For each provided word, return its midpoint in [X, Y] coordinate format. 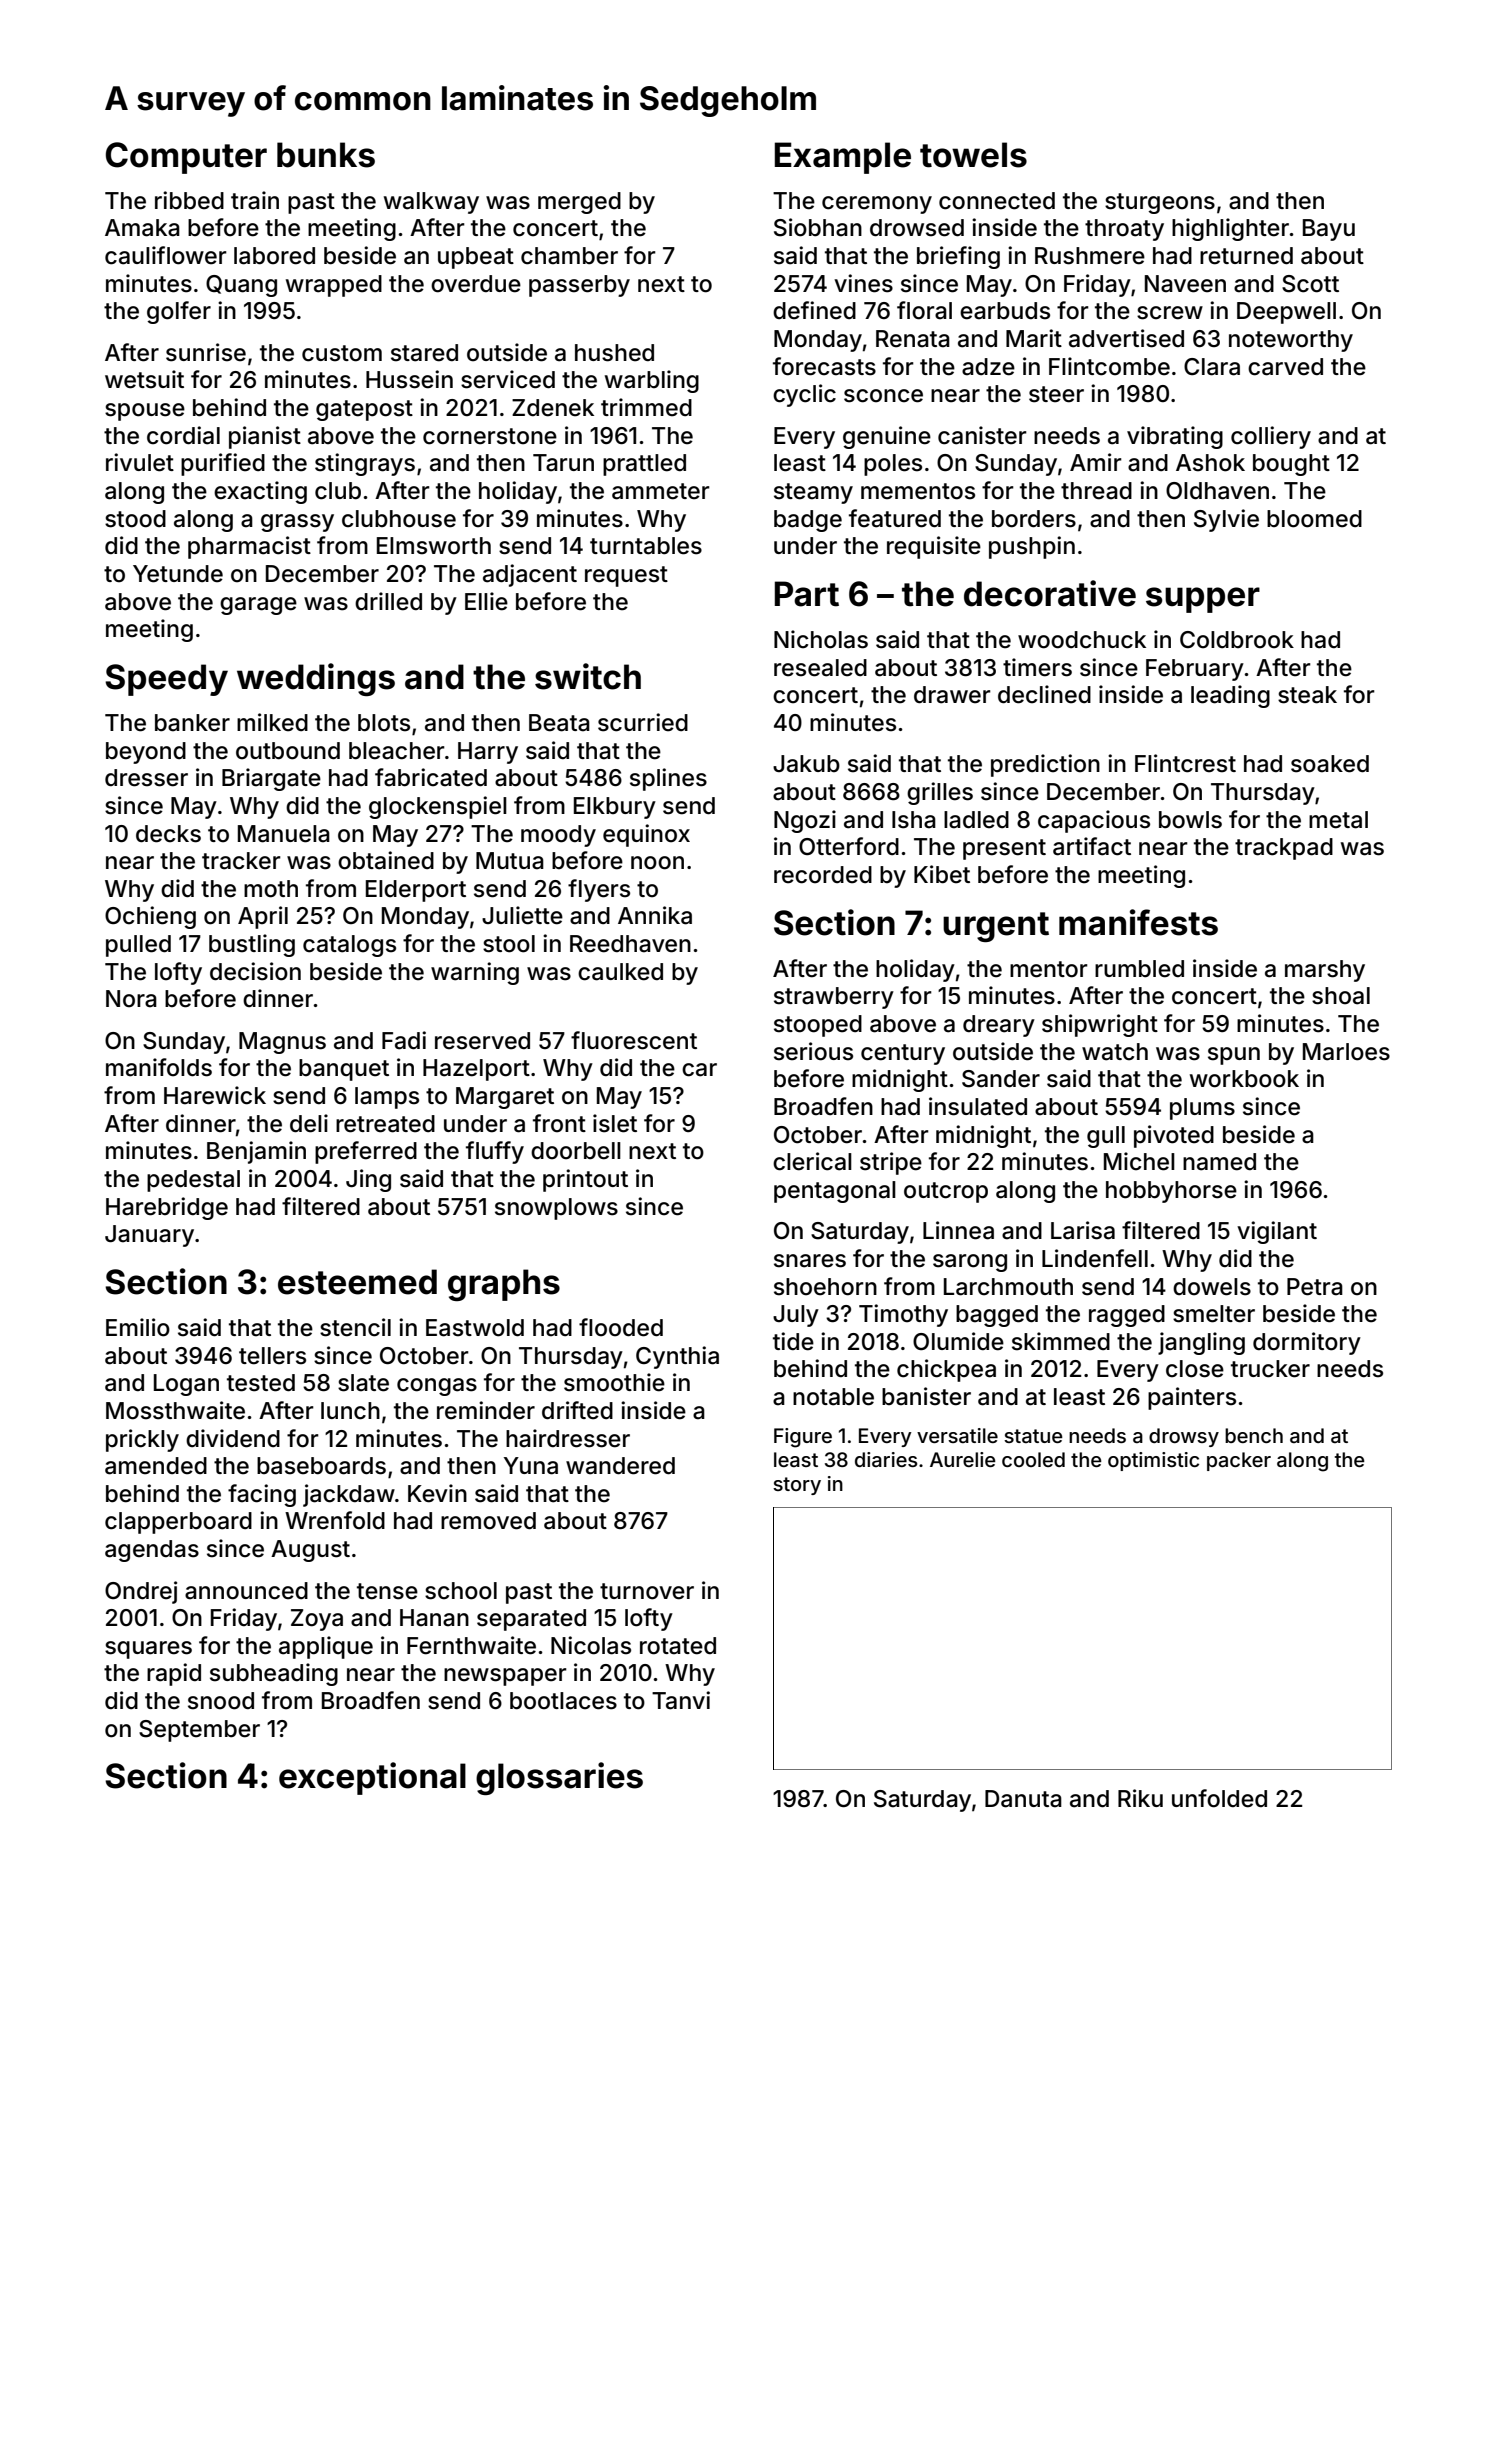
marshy [1325, 971]
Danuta [1023, 1799]
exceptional [372, 1778]
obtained [386, 860]
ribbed [189, 200]
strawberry [834, 998]
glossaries [559, 1778]
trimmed [646, 407]
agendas [152, 1551]
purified [223, 464]
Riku [1140, 1798]
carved [1285, 367]
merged [579, 203]
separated [531, 1620]
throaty [1124, 230]
